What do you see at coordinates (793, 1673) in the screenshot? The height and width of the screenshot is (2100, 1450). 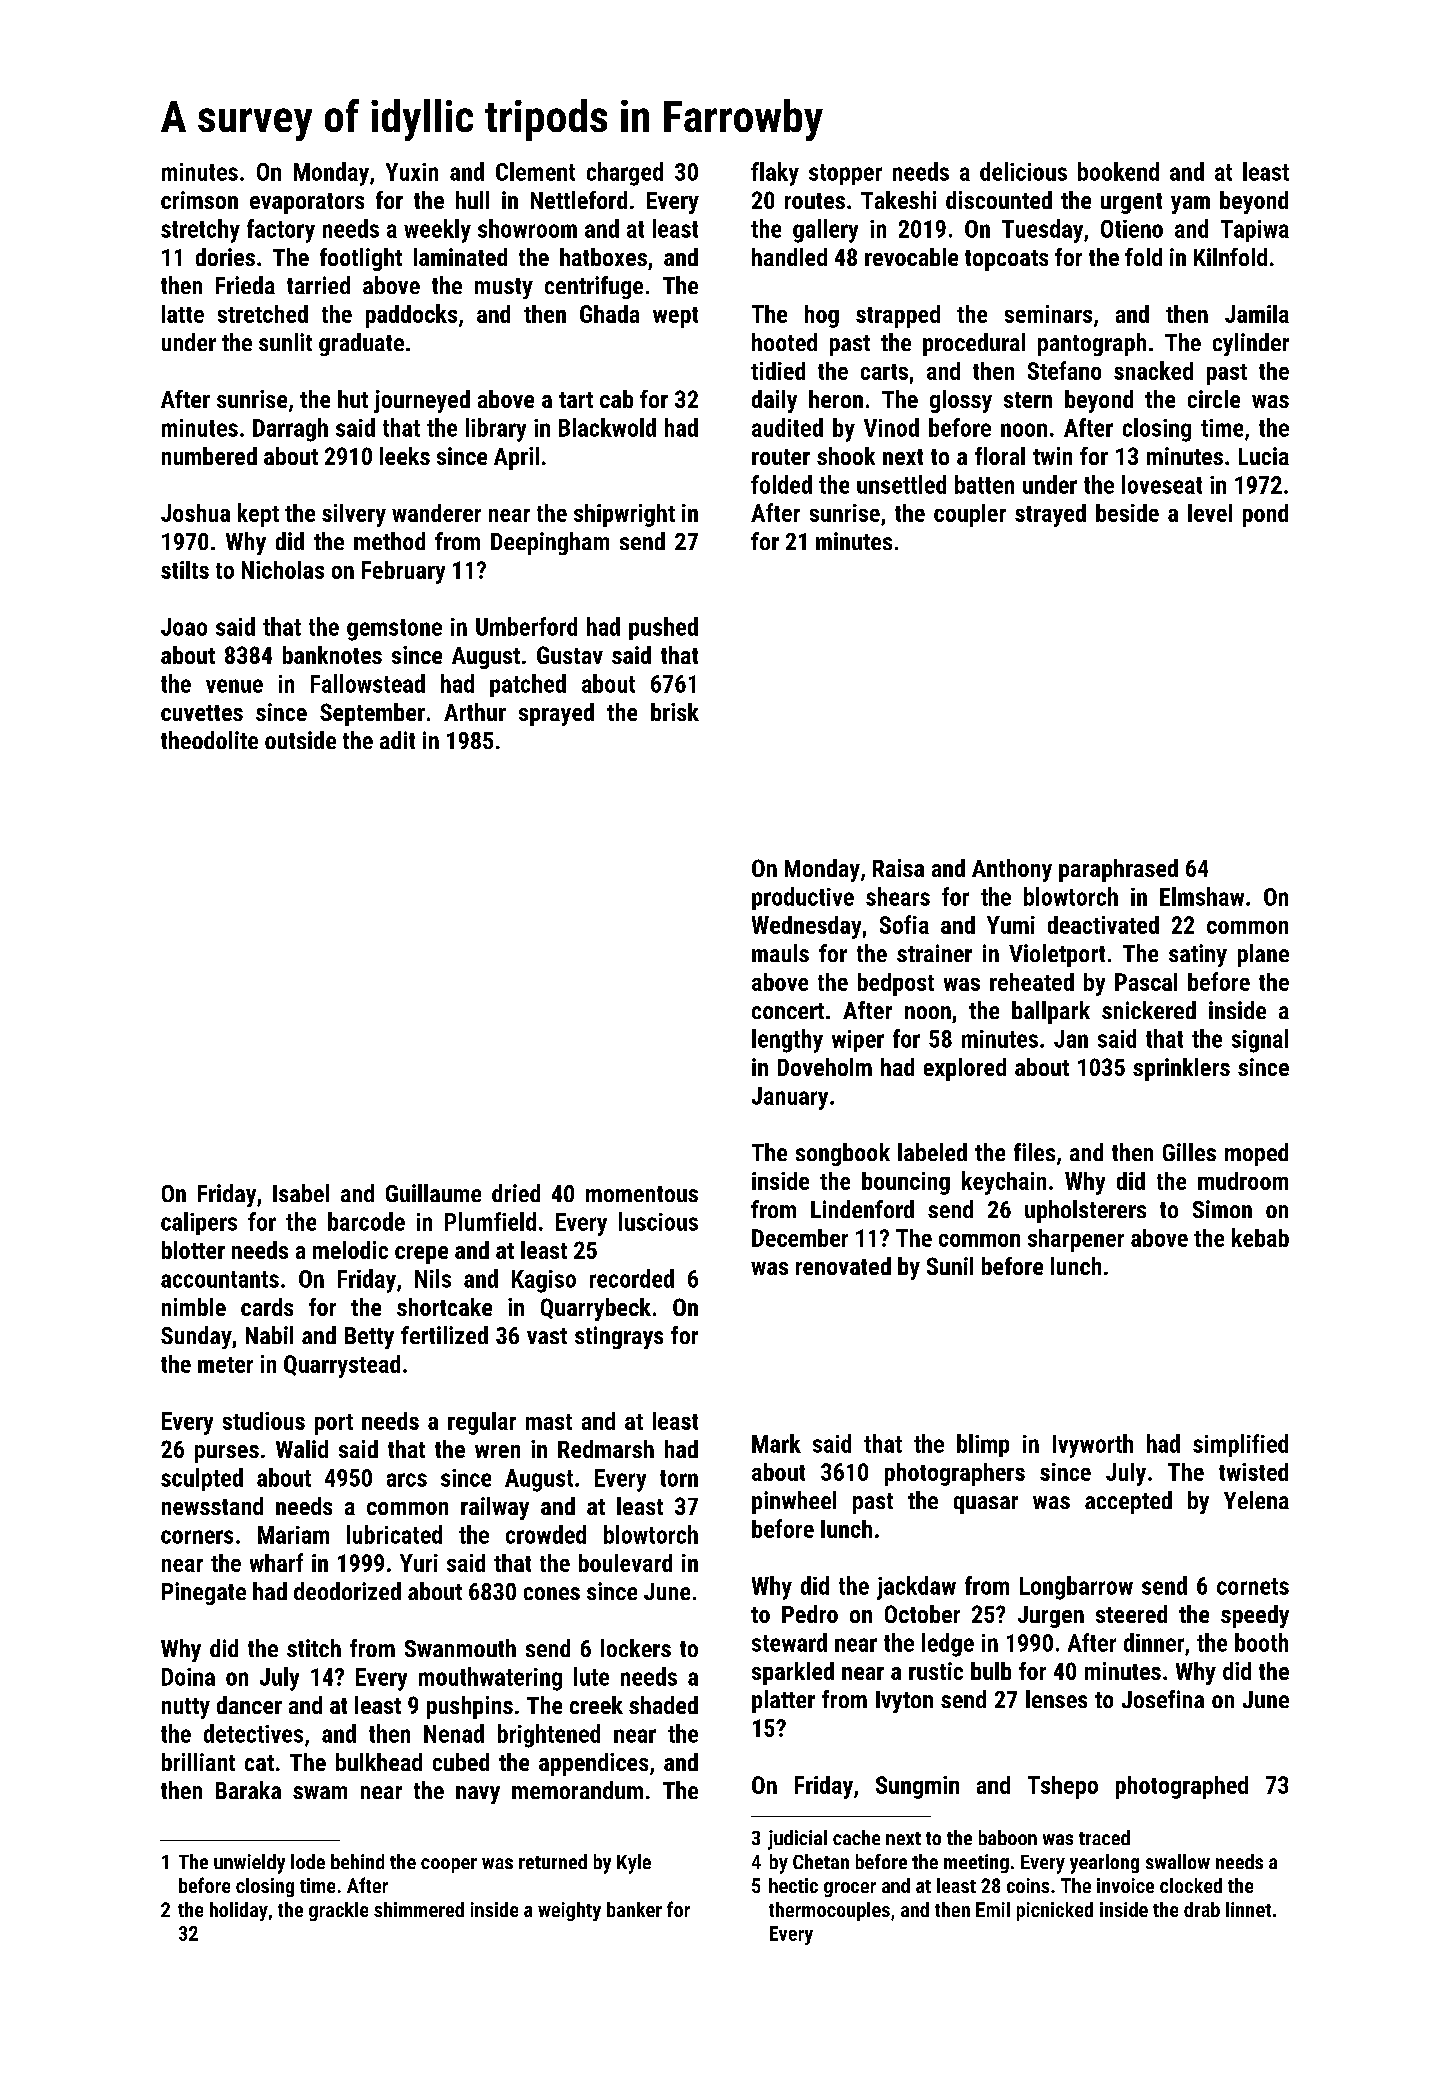 I see `sparkled` at bounding box center [793, 1673].
